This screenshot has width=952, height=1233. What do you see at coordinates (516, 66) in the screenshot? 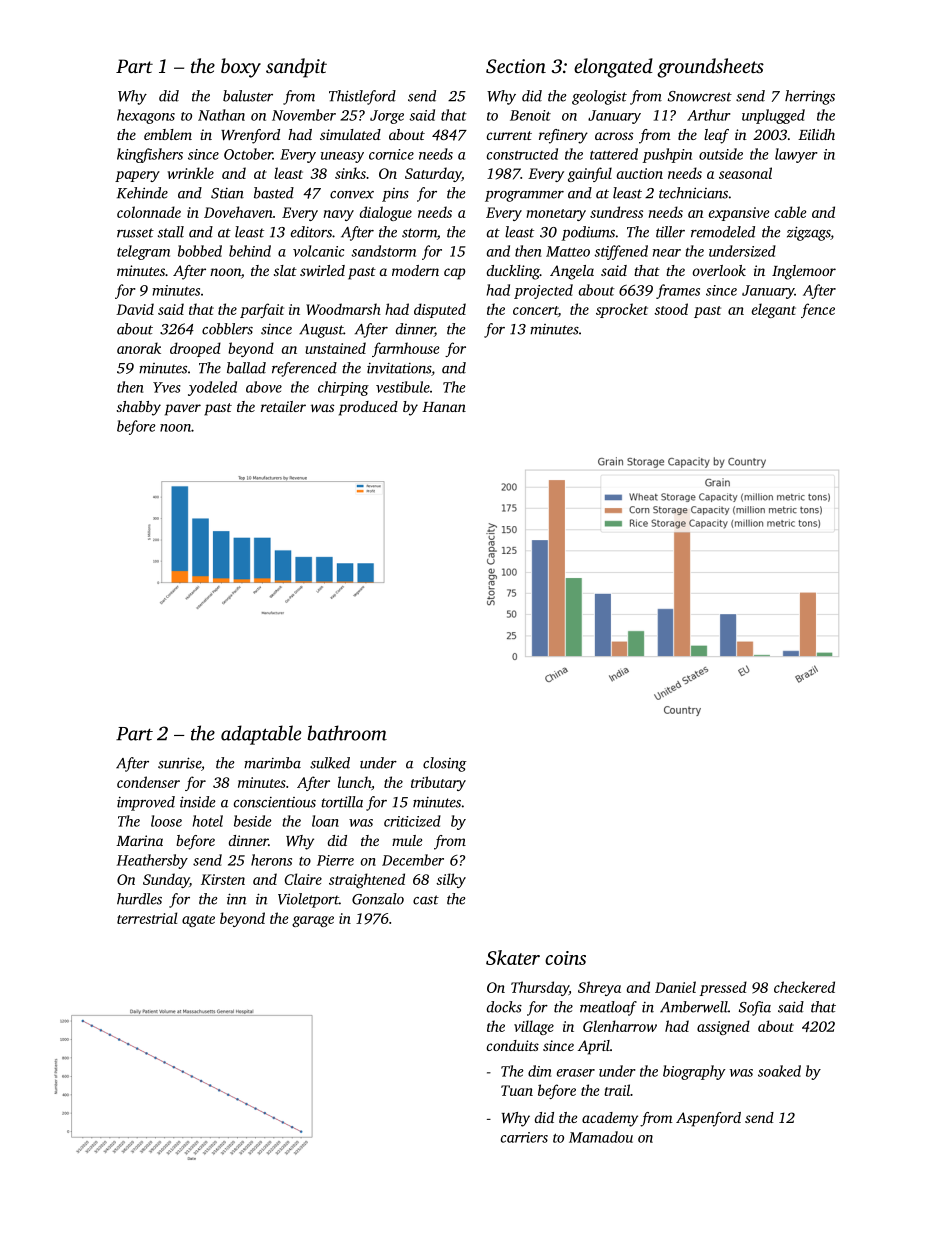
I see `Section` at bounding box center [516, 66].
